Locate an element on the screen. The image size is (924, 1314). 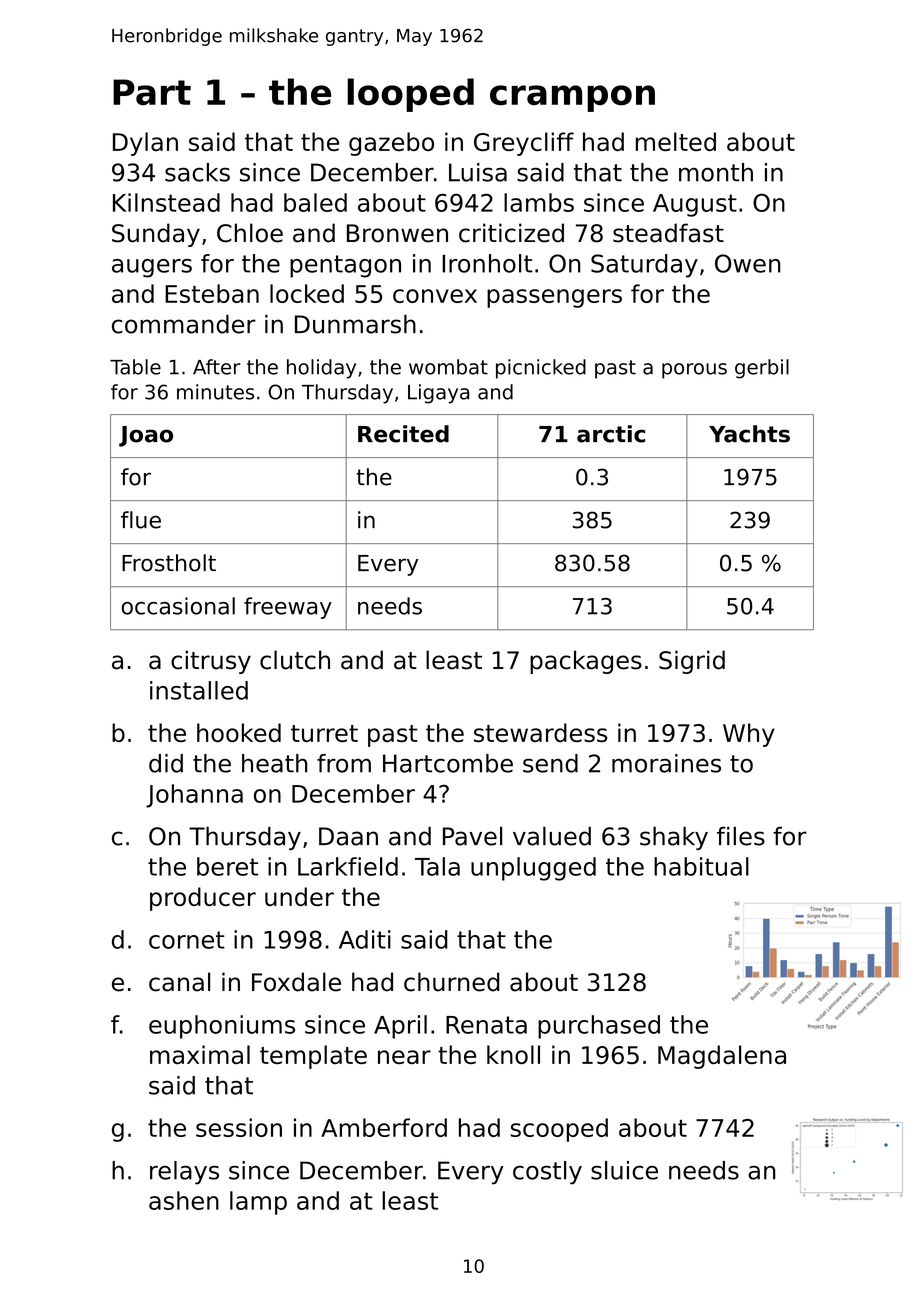
Amberford is located at coordinates (384, 1127).
